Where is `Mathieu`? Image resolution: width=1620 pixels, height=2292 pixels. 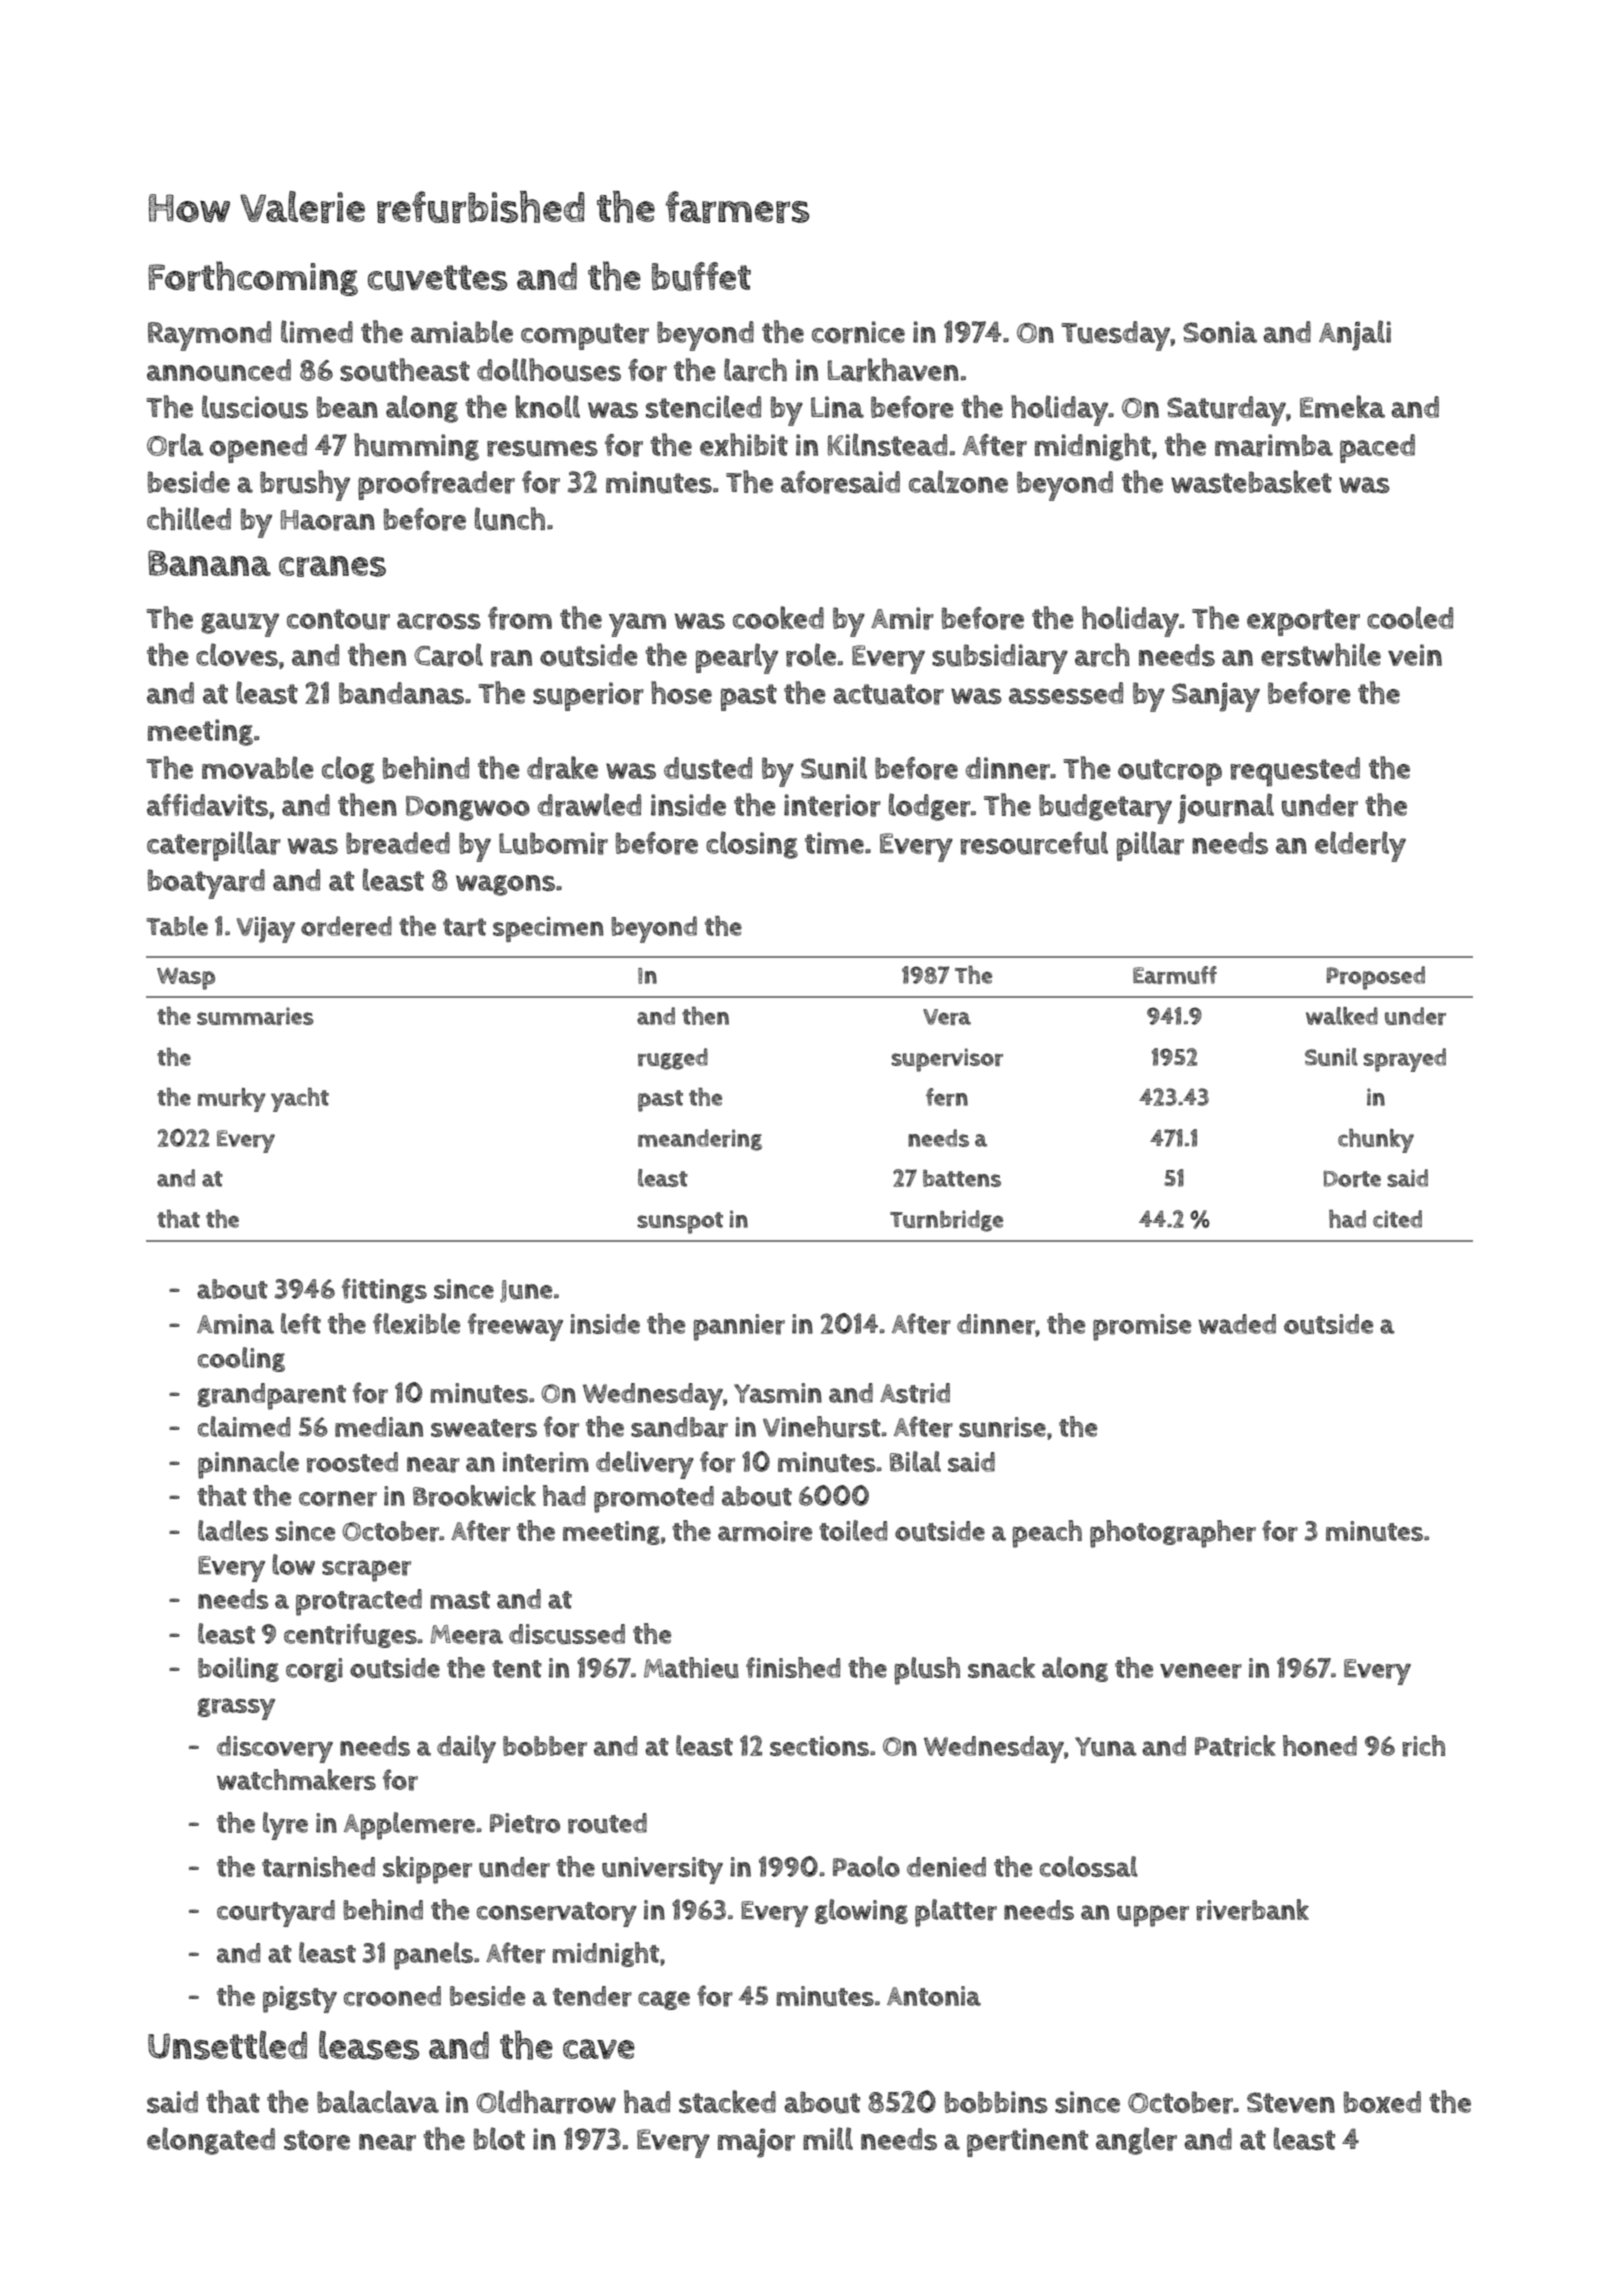
Mathieu is located at coordinates (691, 1668).
